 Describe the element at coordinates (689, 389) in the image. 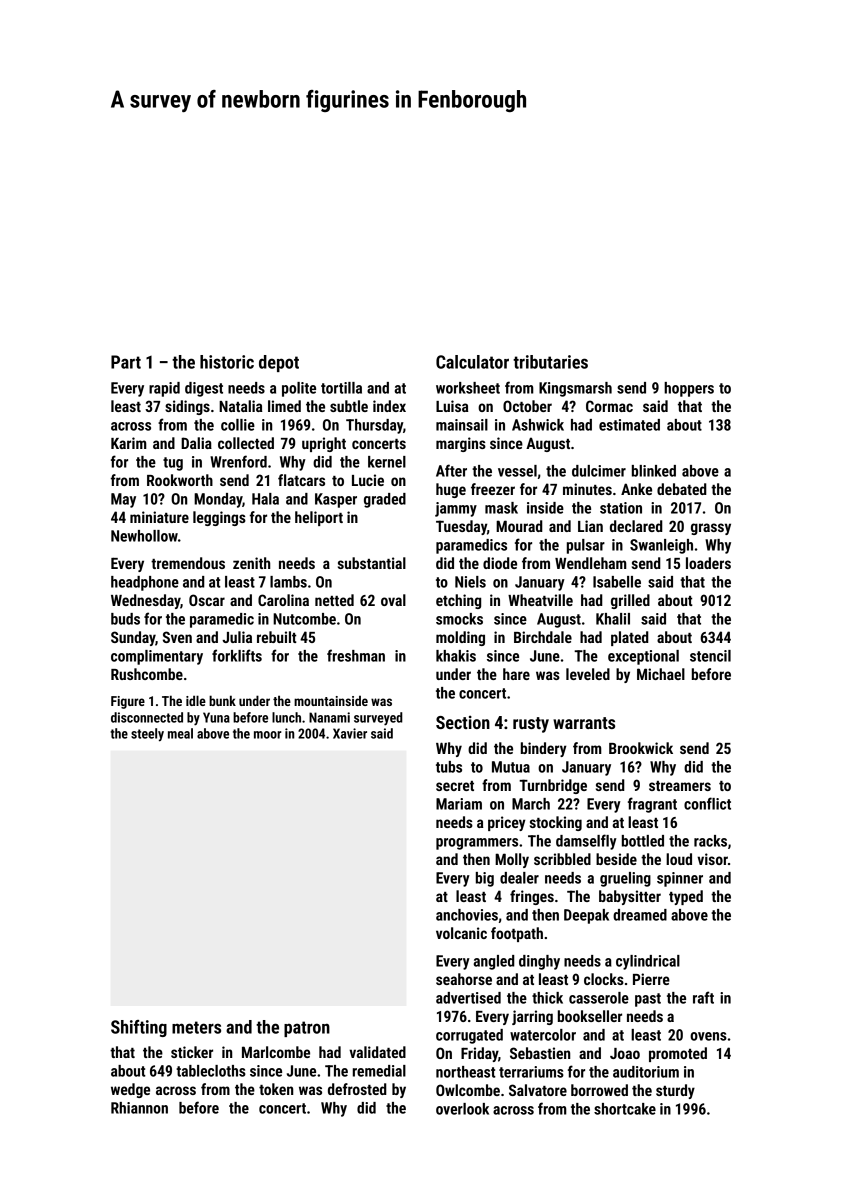

I see `hoppers` at that location.
